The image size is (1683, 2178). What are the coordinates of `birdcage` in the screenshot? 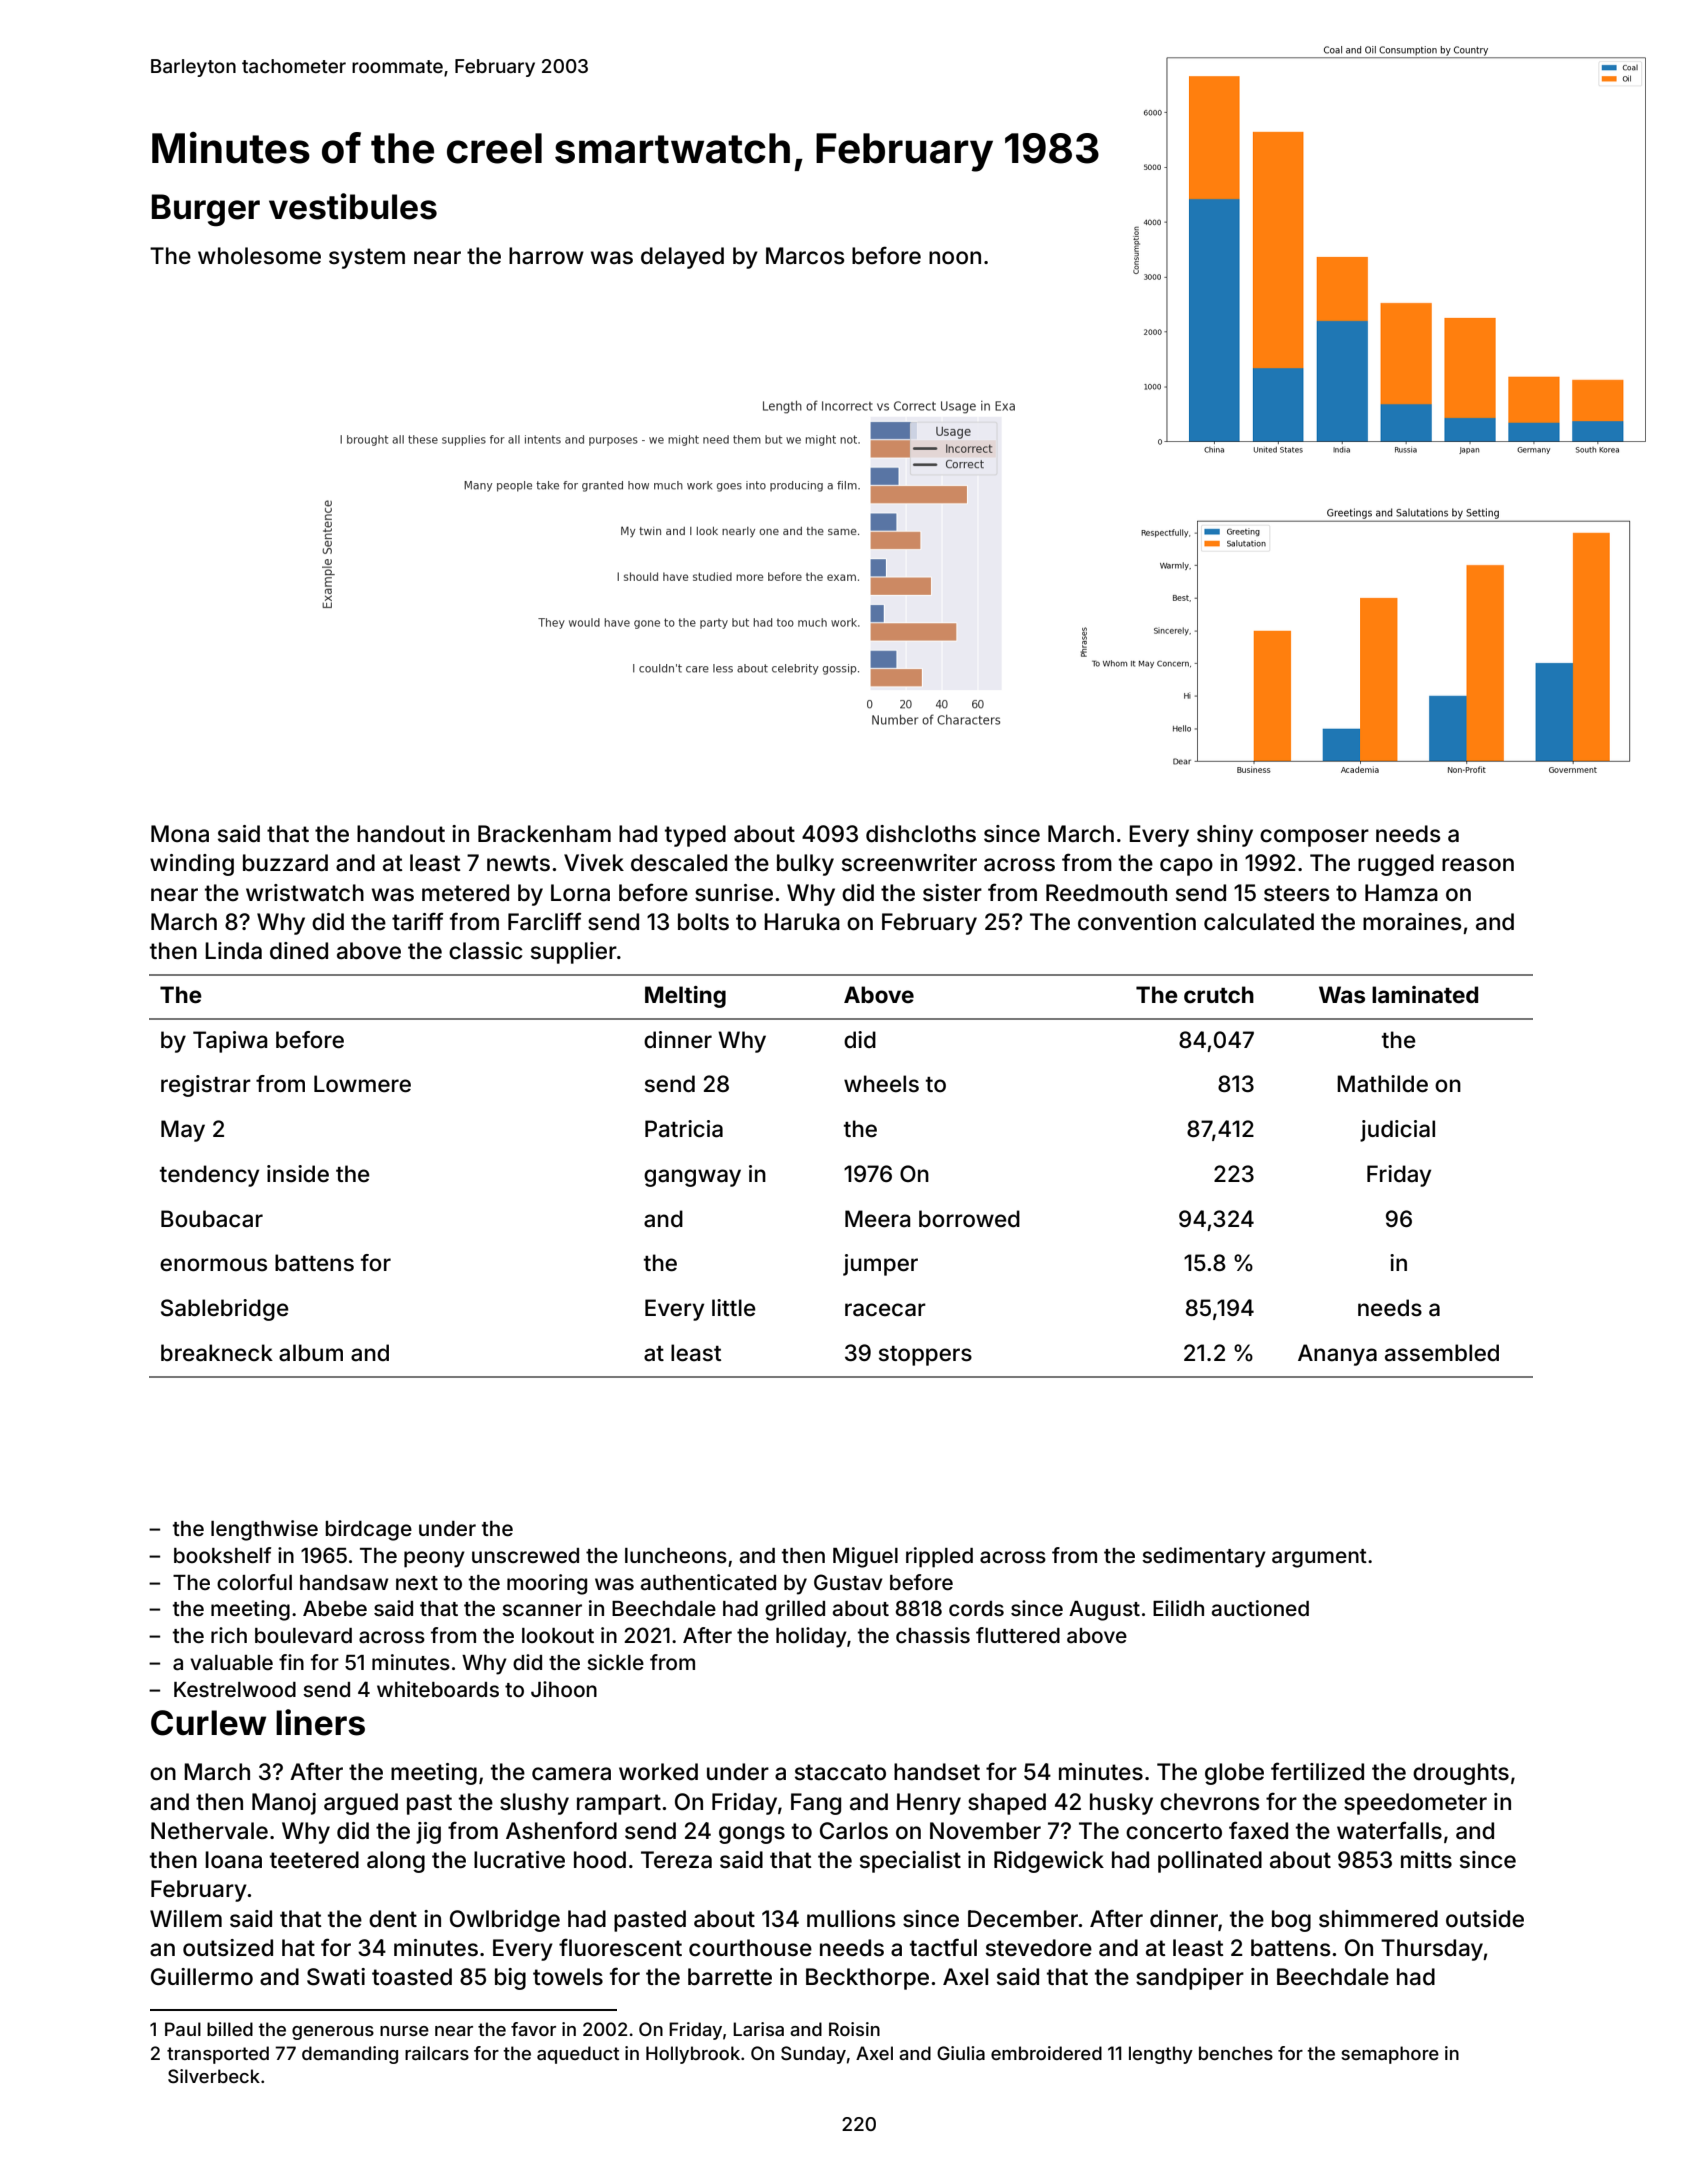 It's located at (368, 1530).
